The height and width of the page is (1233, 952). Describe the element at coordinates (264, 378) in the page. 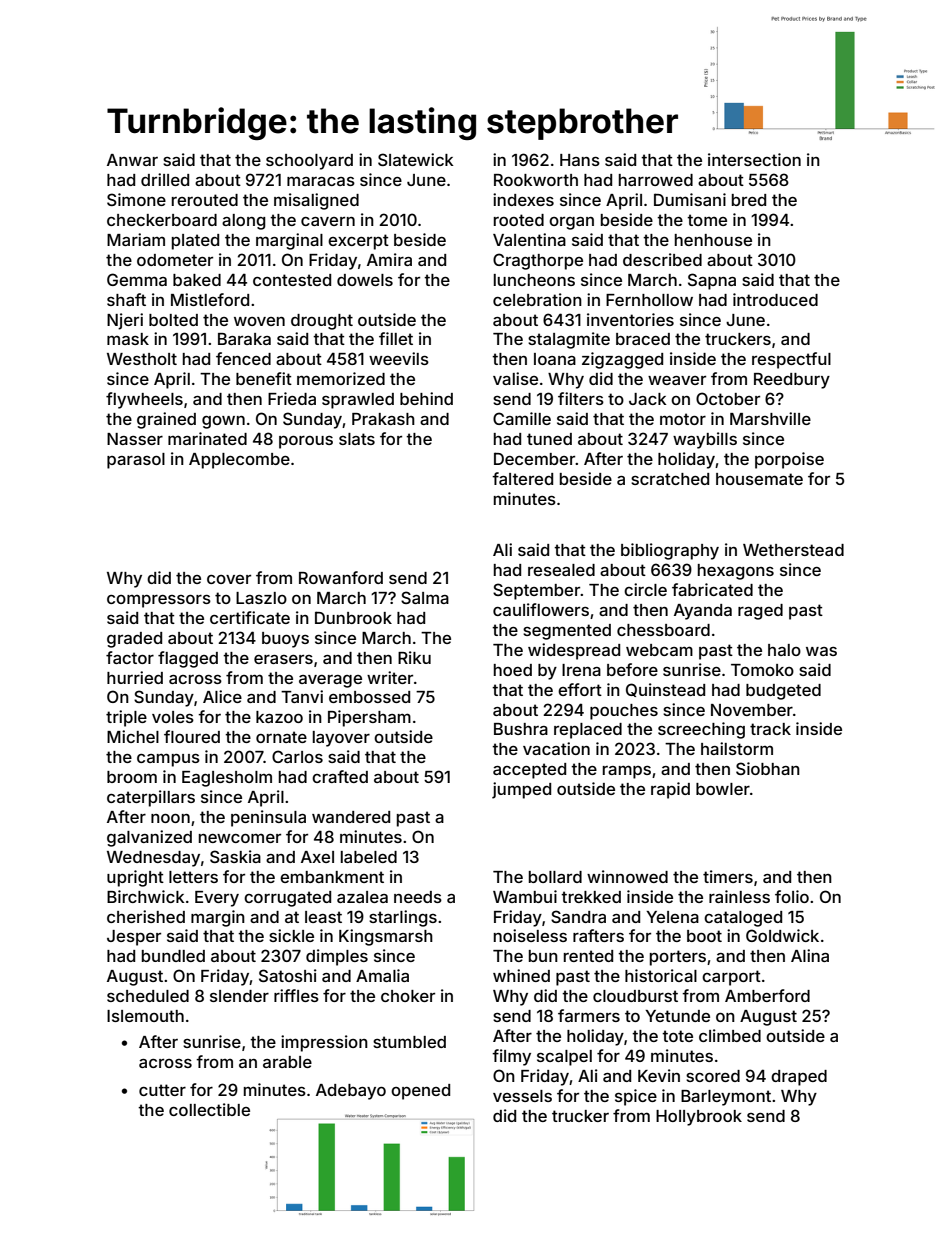

I see `benefit` at that location.
